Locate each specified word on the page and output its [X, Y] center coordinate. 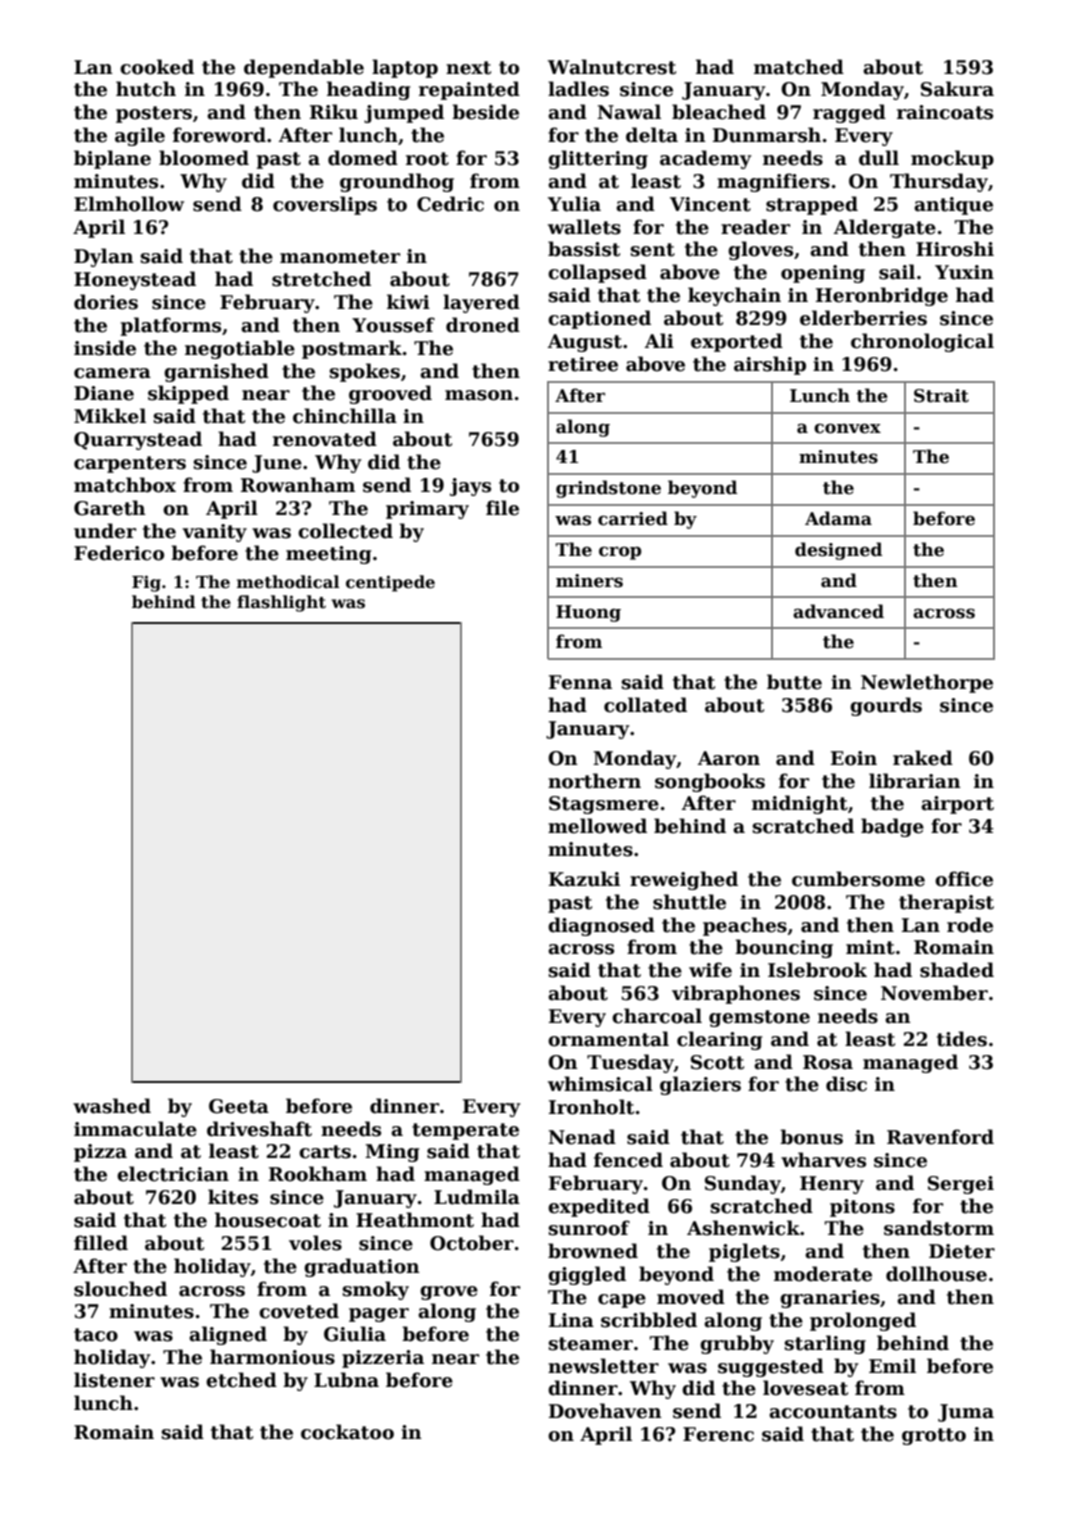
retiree [583, 364]
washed [112, 1106]
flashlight [281, 603]
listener [114, 1380]
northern [594, 781]
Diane [104, 393]
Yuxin [964, 272]
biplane [112, 159]
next [468, 68]
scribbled [649, 1320]
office [964, 879]
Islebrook [817, 970]
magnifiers [773, 182]
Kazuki [584, 879]
